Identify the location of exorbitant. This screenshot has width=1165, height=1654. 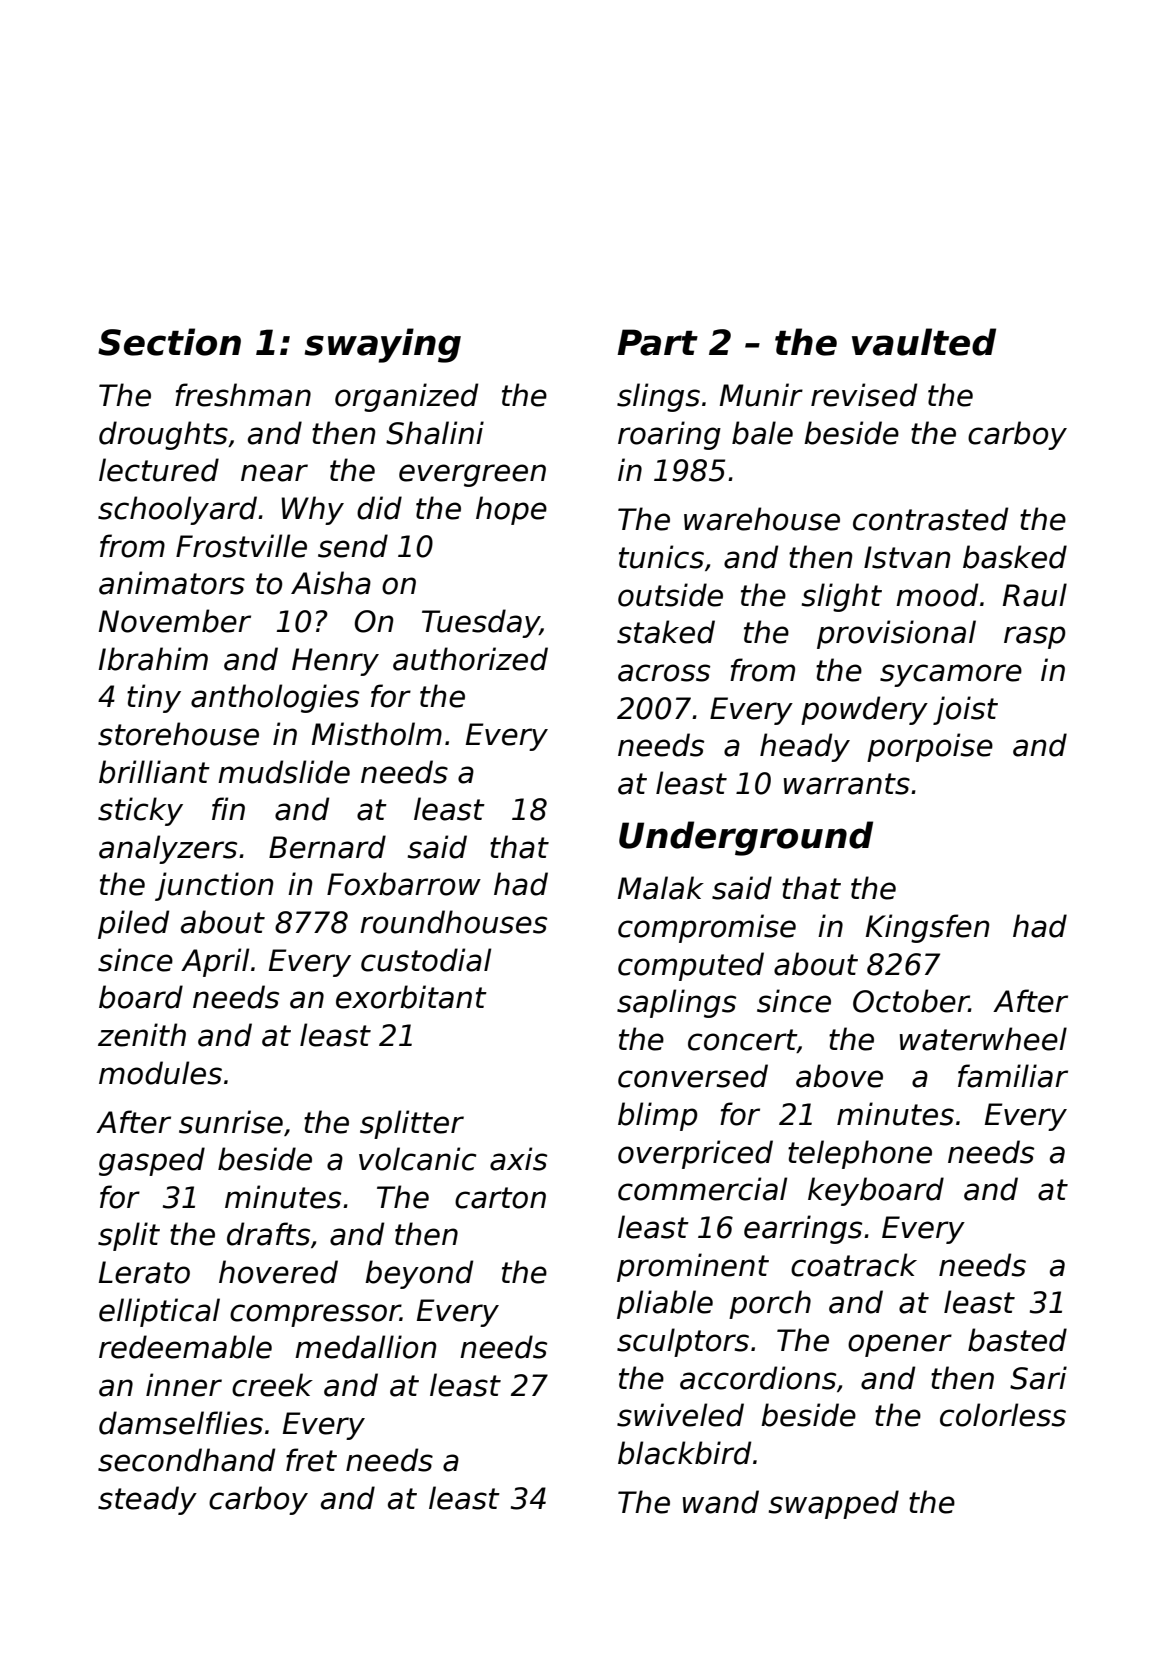
(411, 997).
